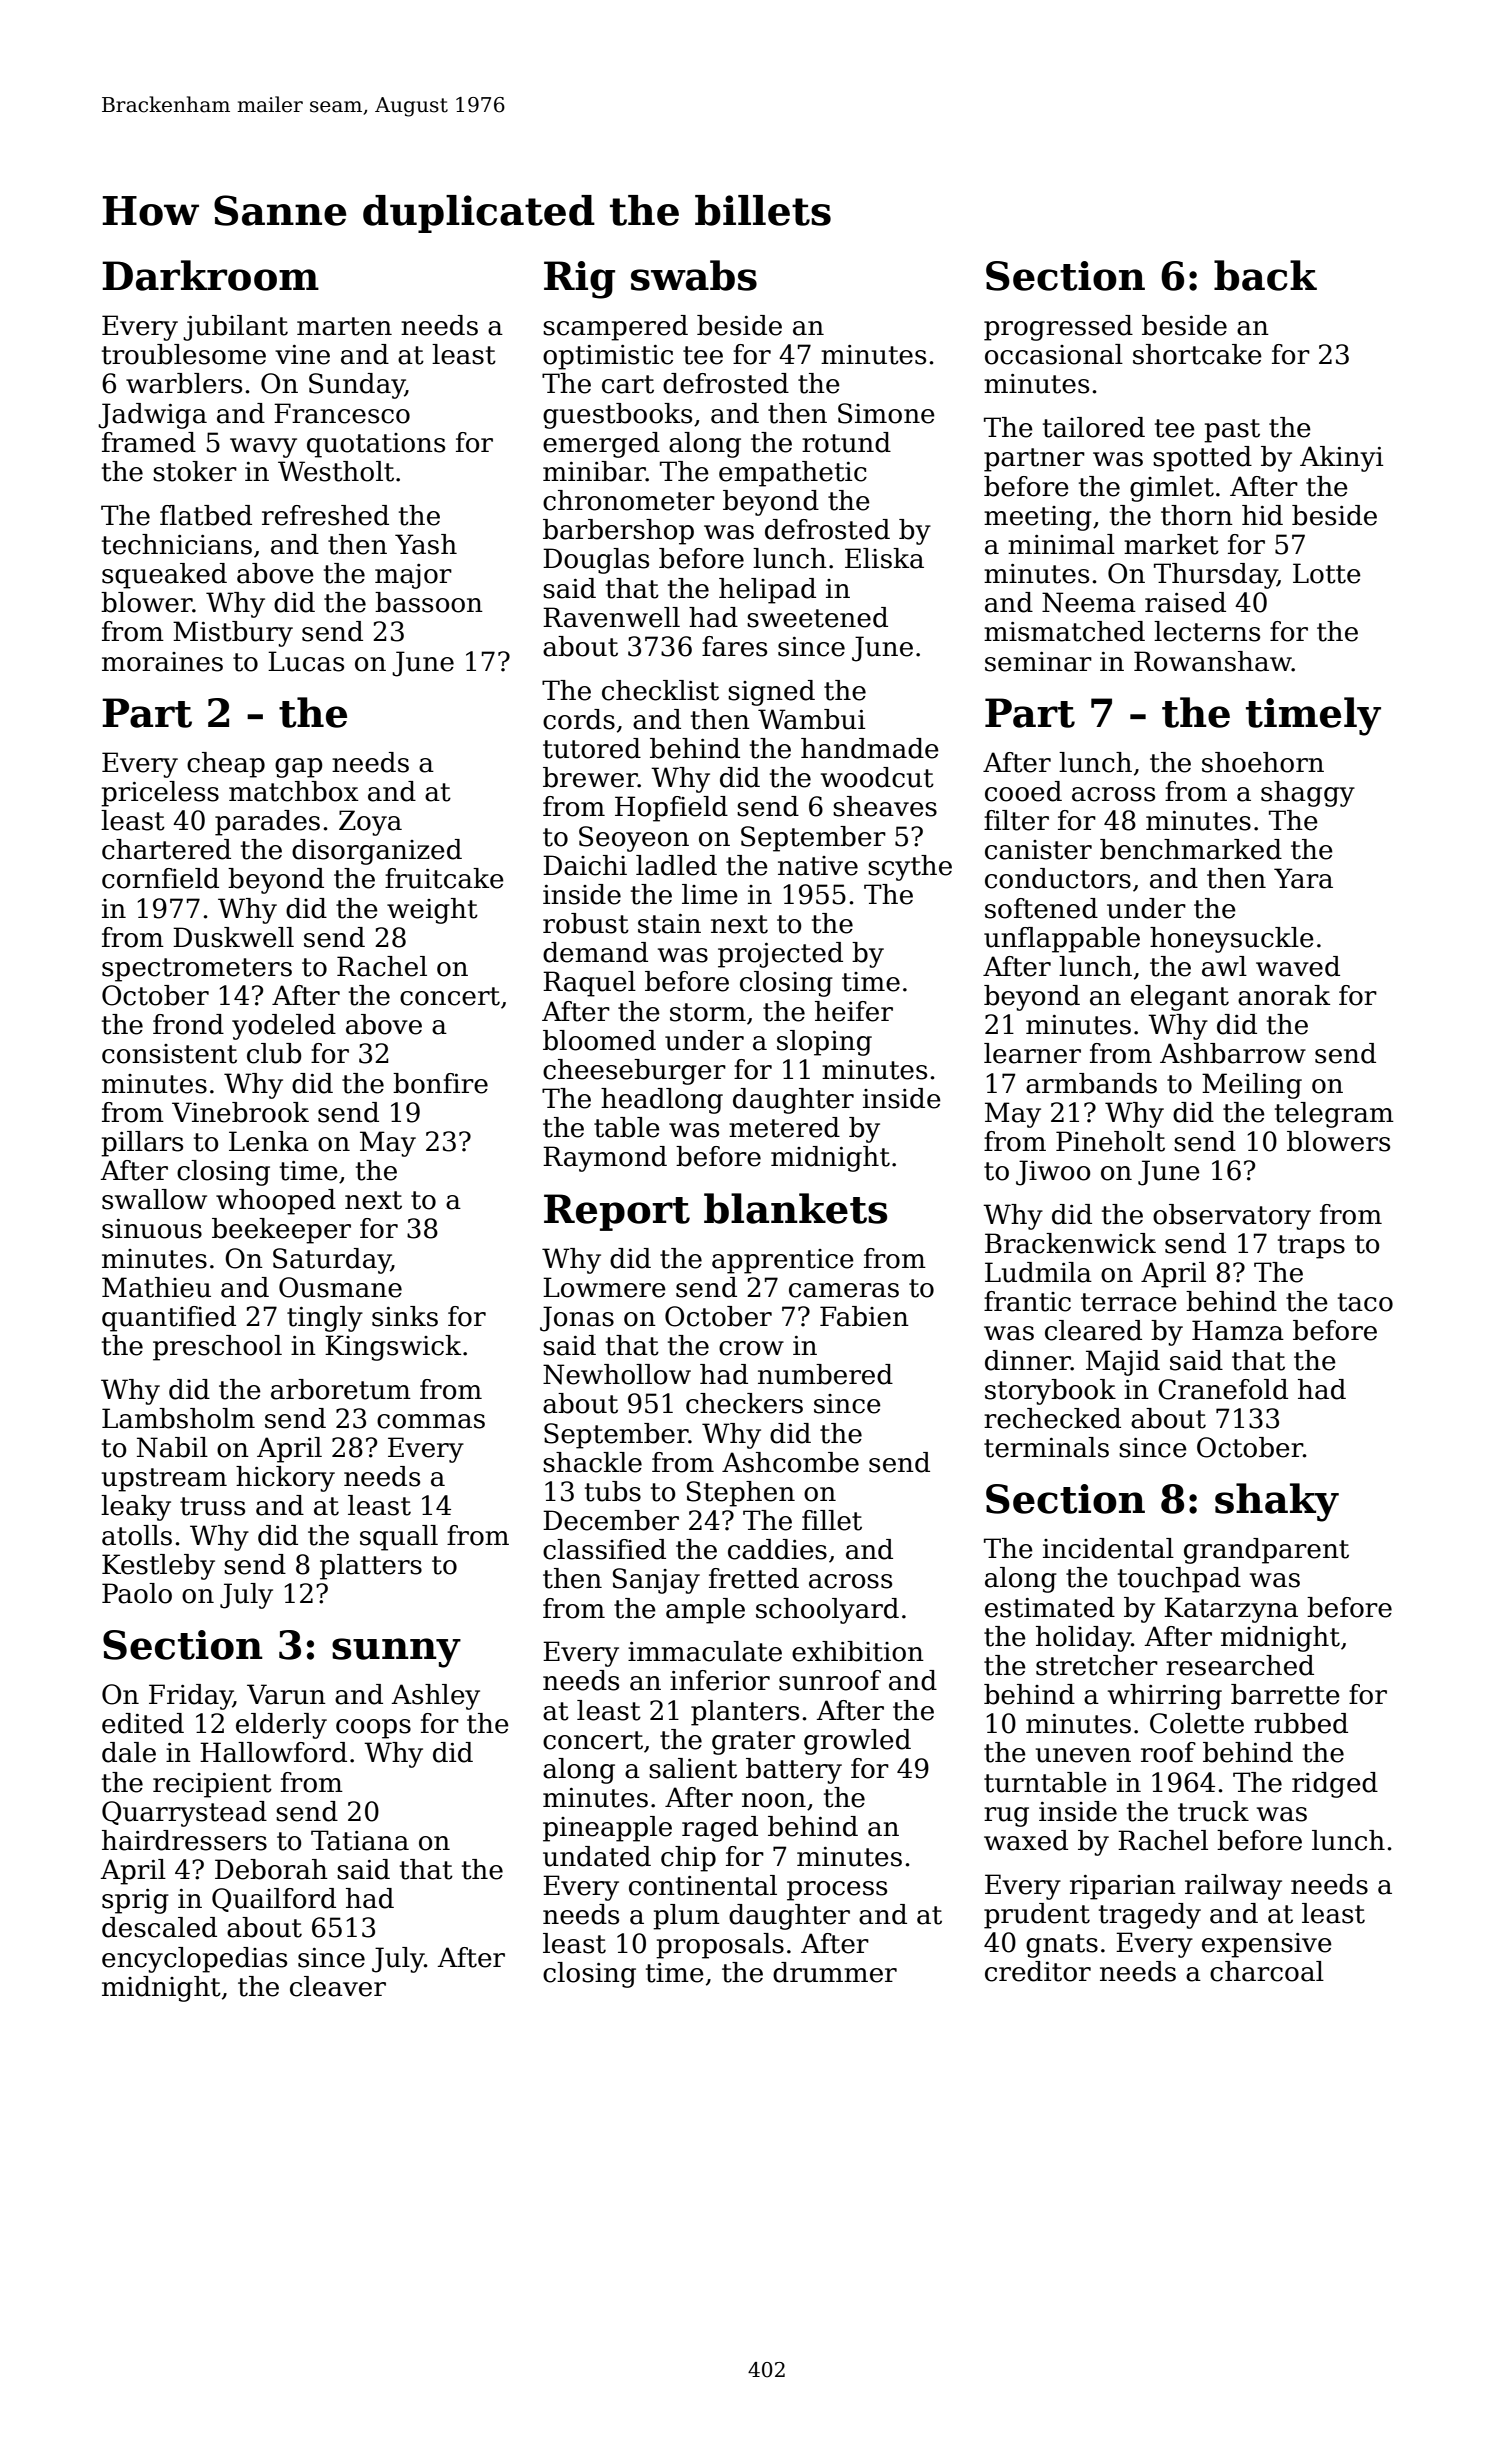 This screenshot has height=2464, width=1496. What do you see at coordinates (399, 1538) in the screenshot?
I see `squall` at bounding box center [399, 1538].
